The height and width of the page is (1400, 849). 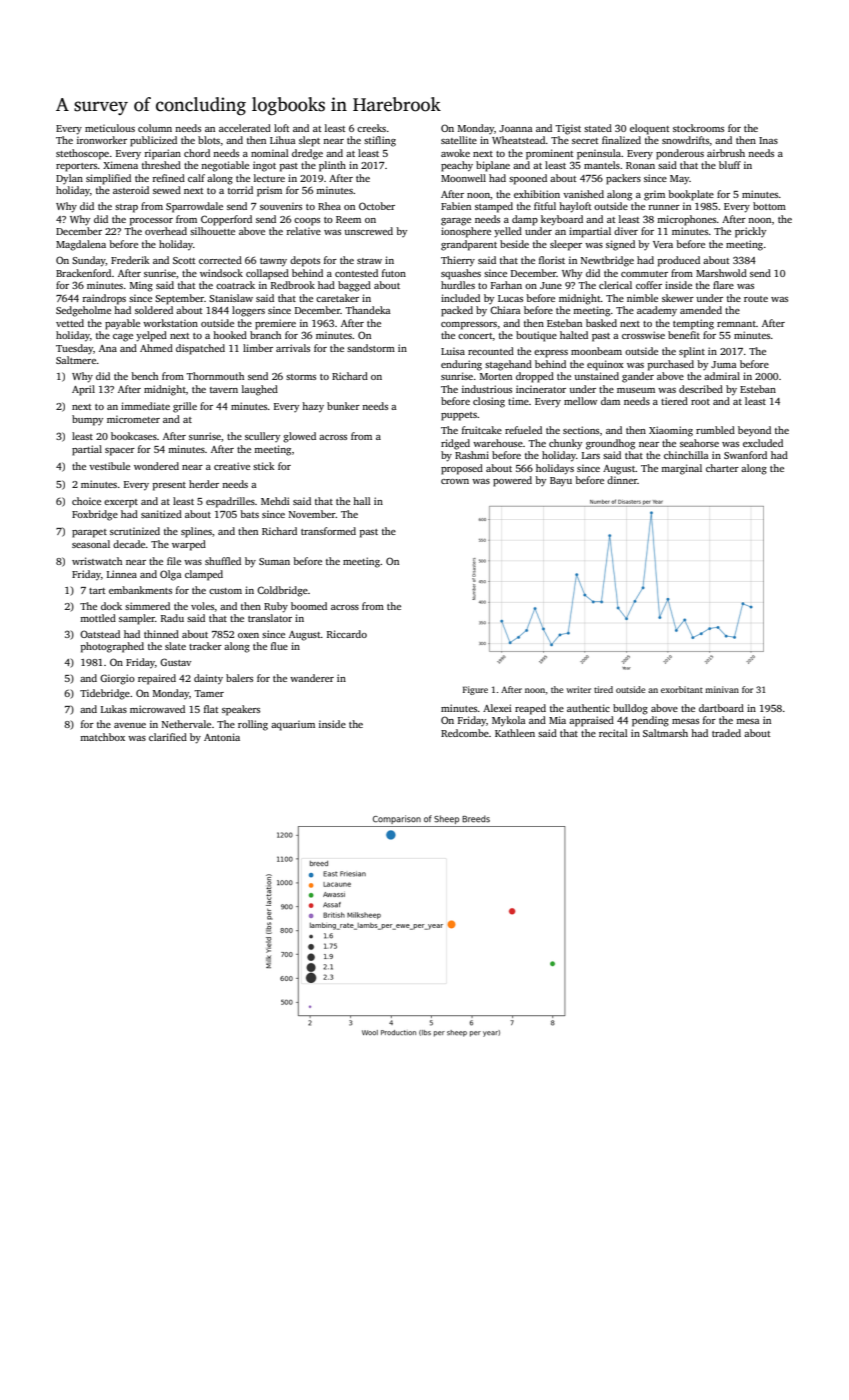 What do you see at coordinates (239, 678) in the page?
I see `balers` at bounding box center [239, 678].
